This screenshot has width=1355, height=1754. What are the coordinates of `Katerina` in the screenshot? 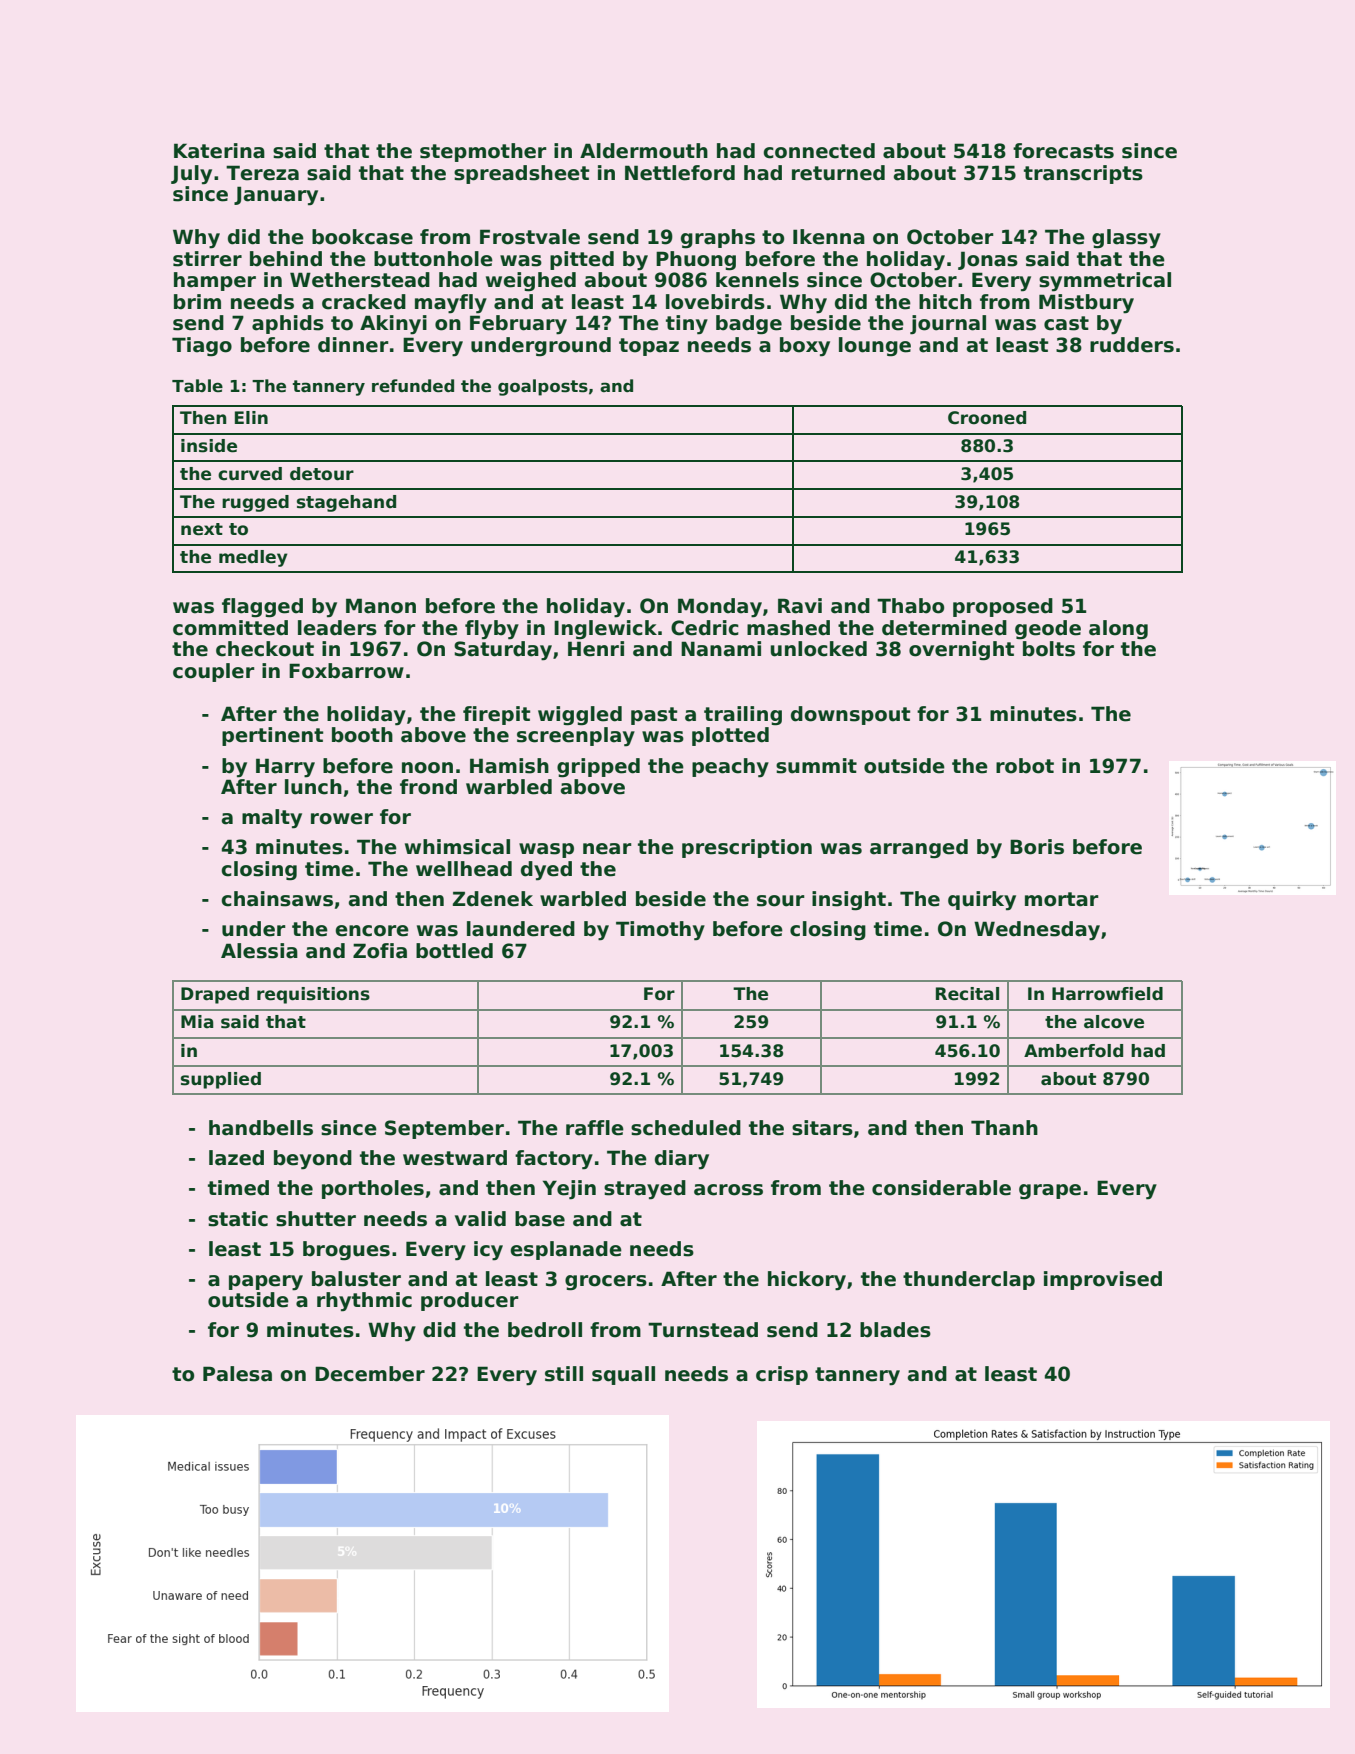 It's located at (219, 151).
